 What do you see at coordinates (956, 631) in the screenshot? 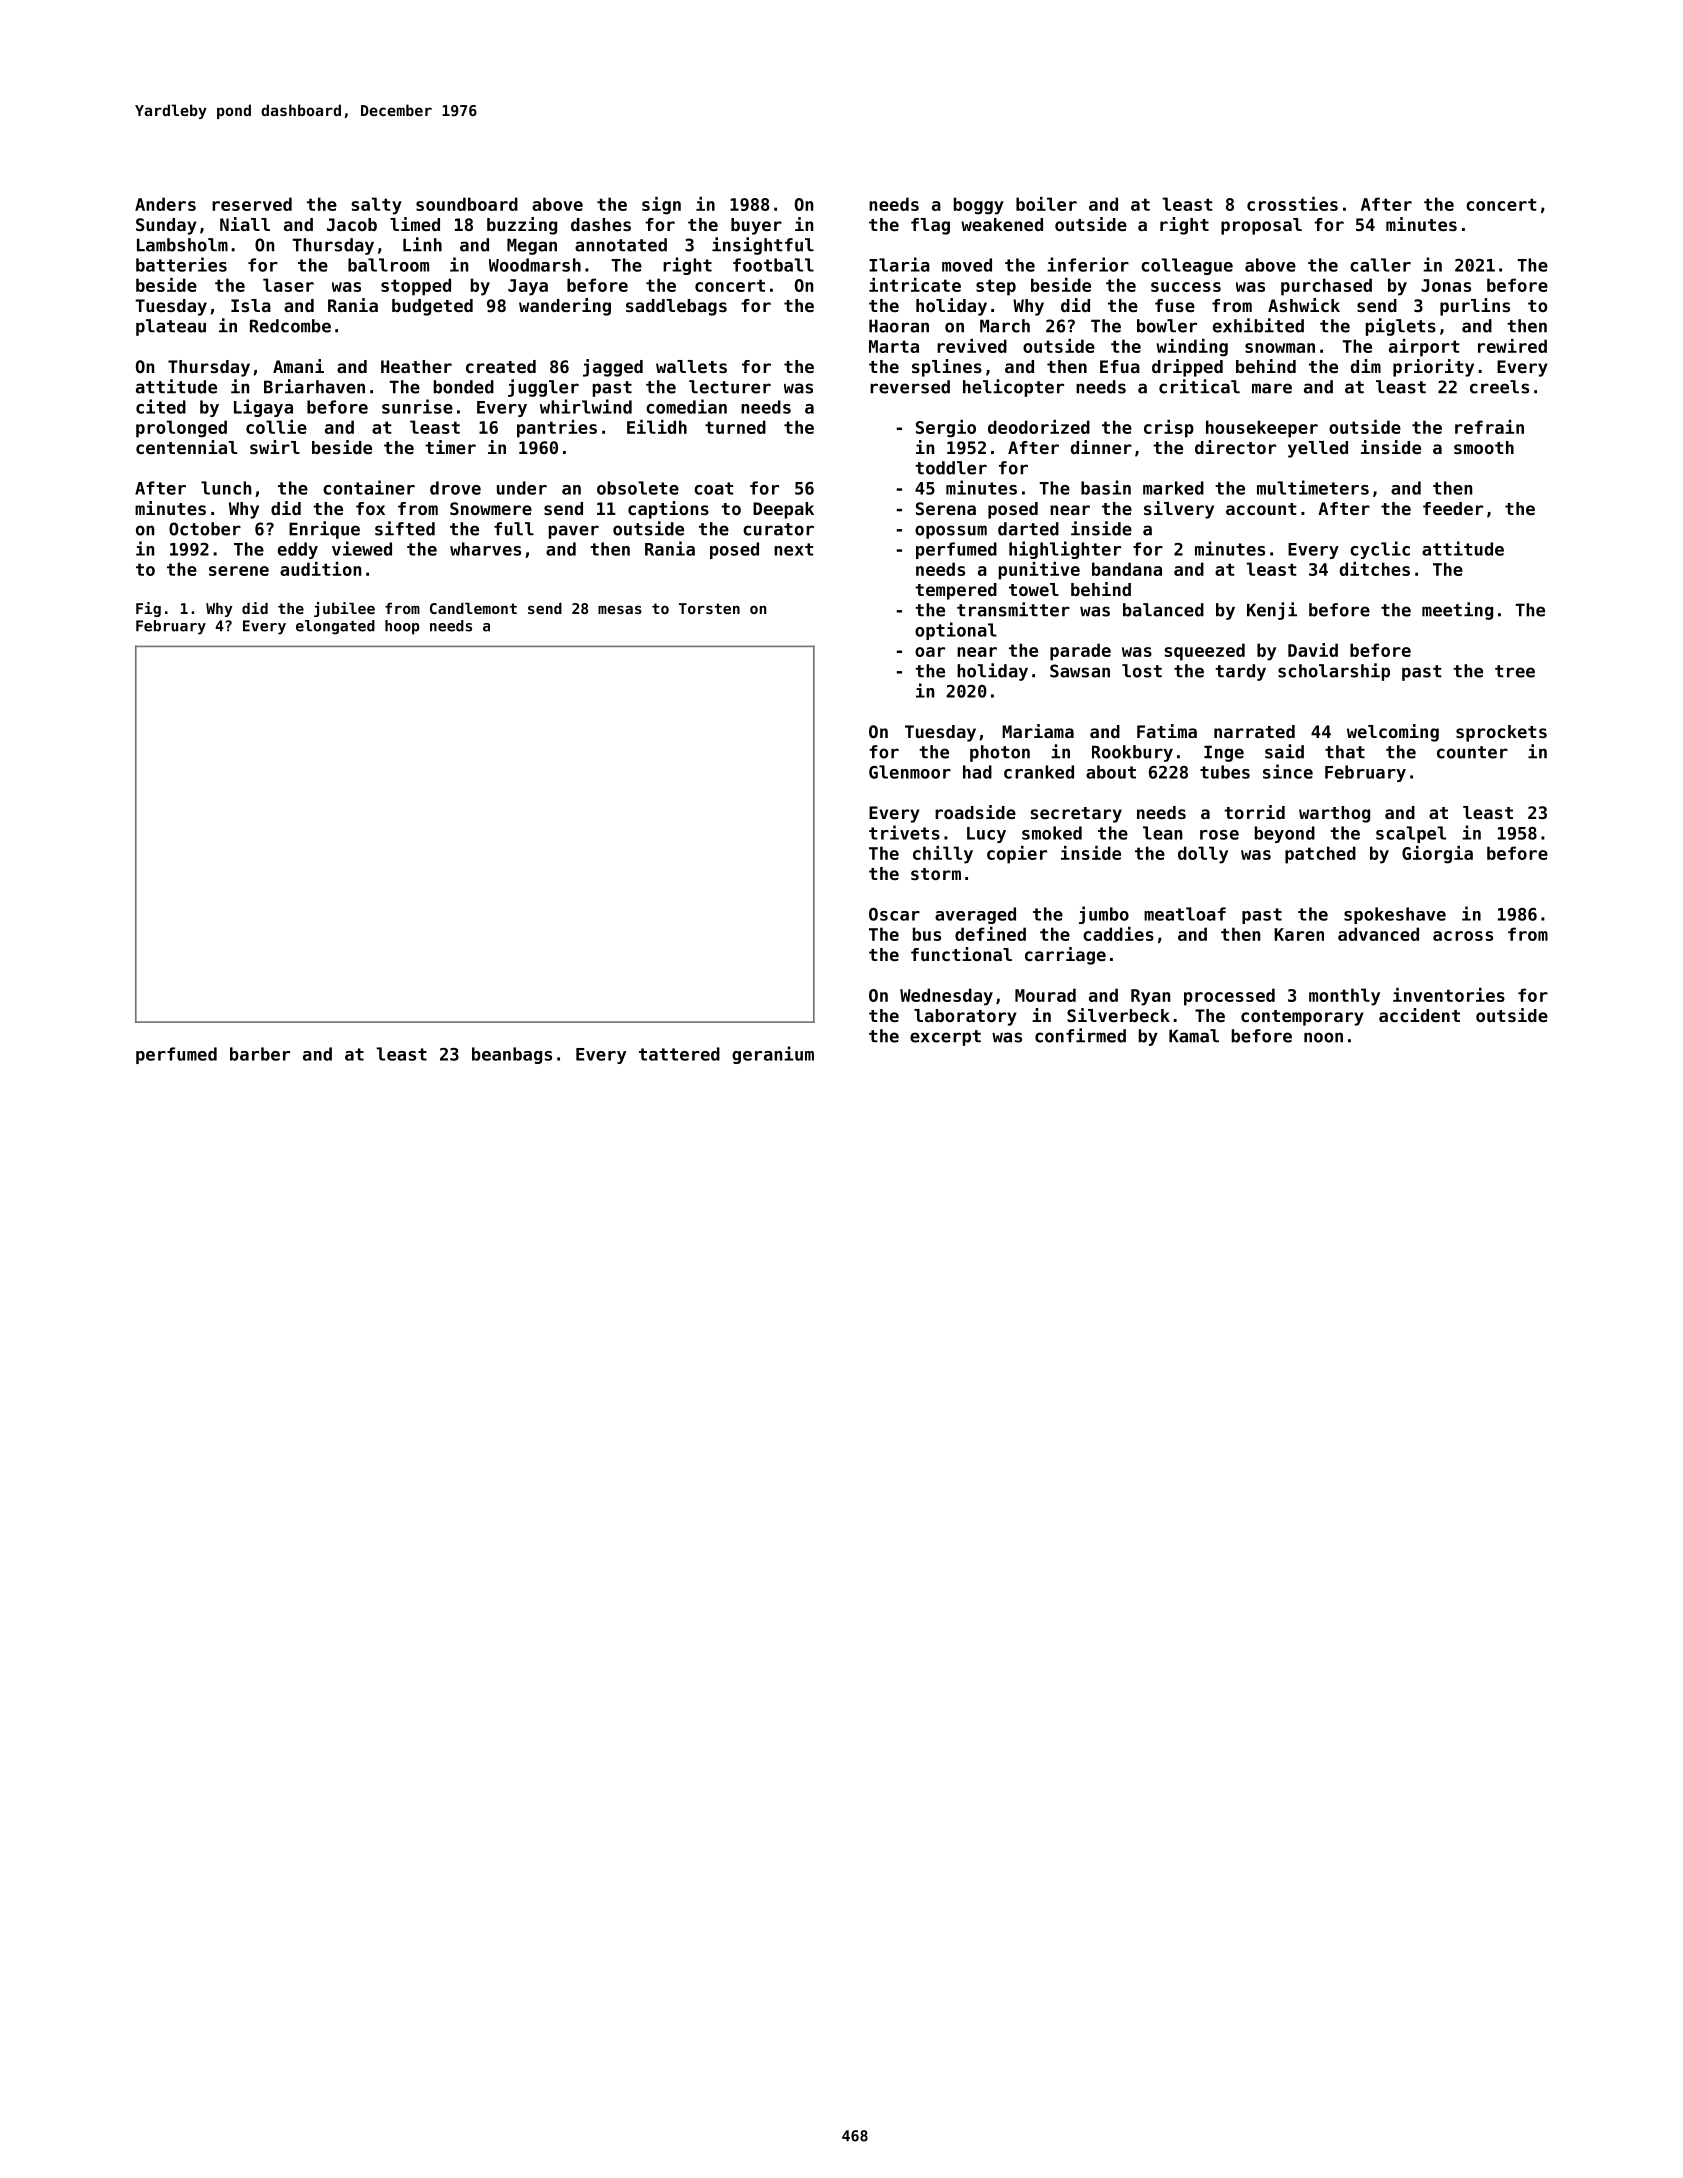
I see `optional` at bounding box center [956, 631].
